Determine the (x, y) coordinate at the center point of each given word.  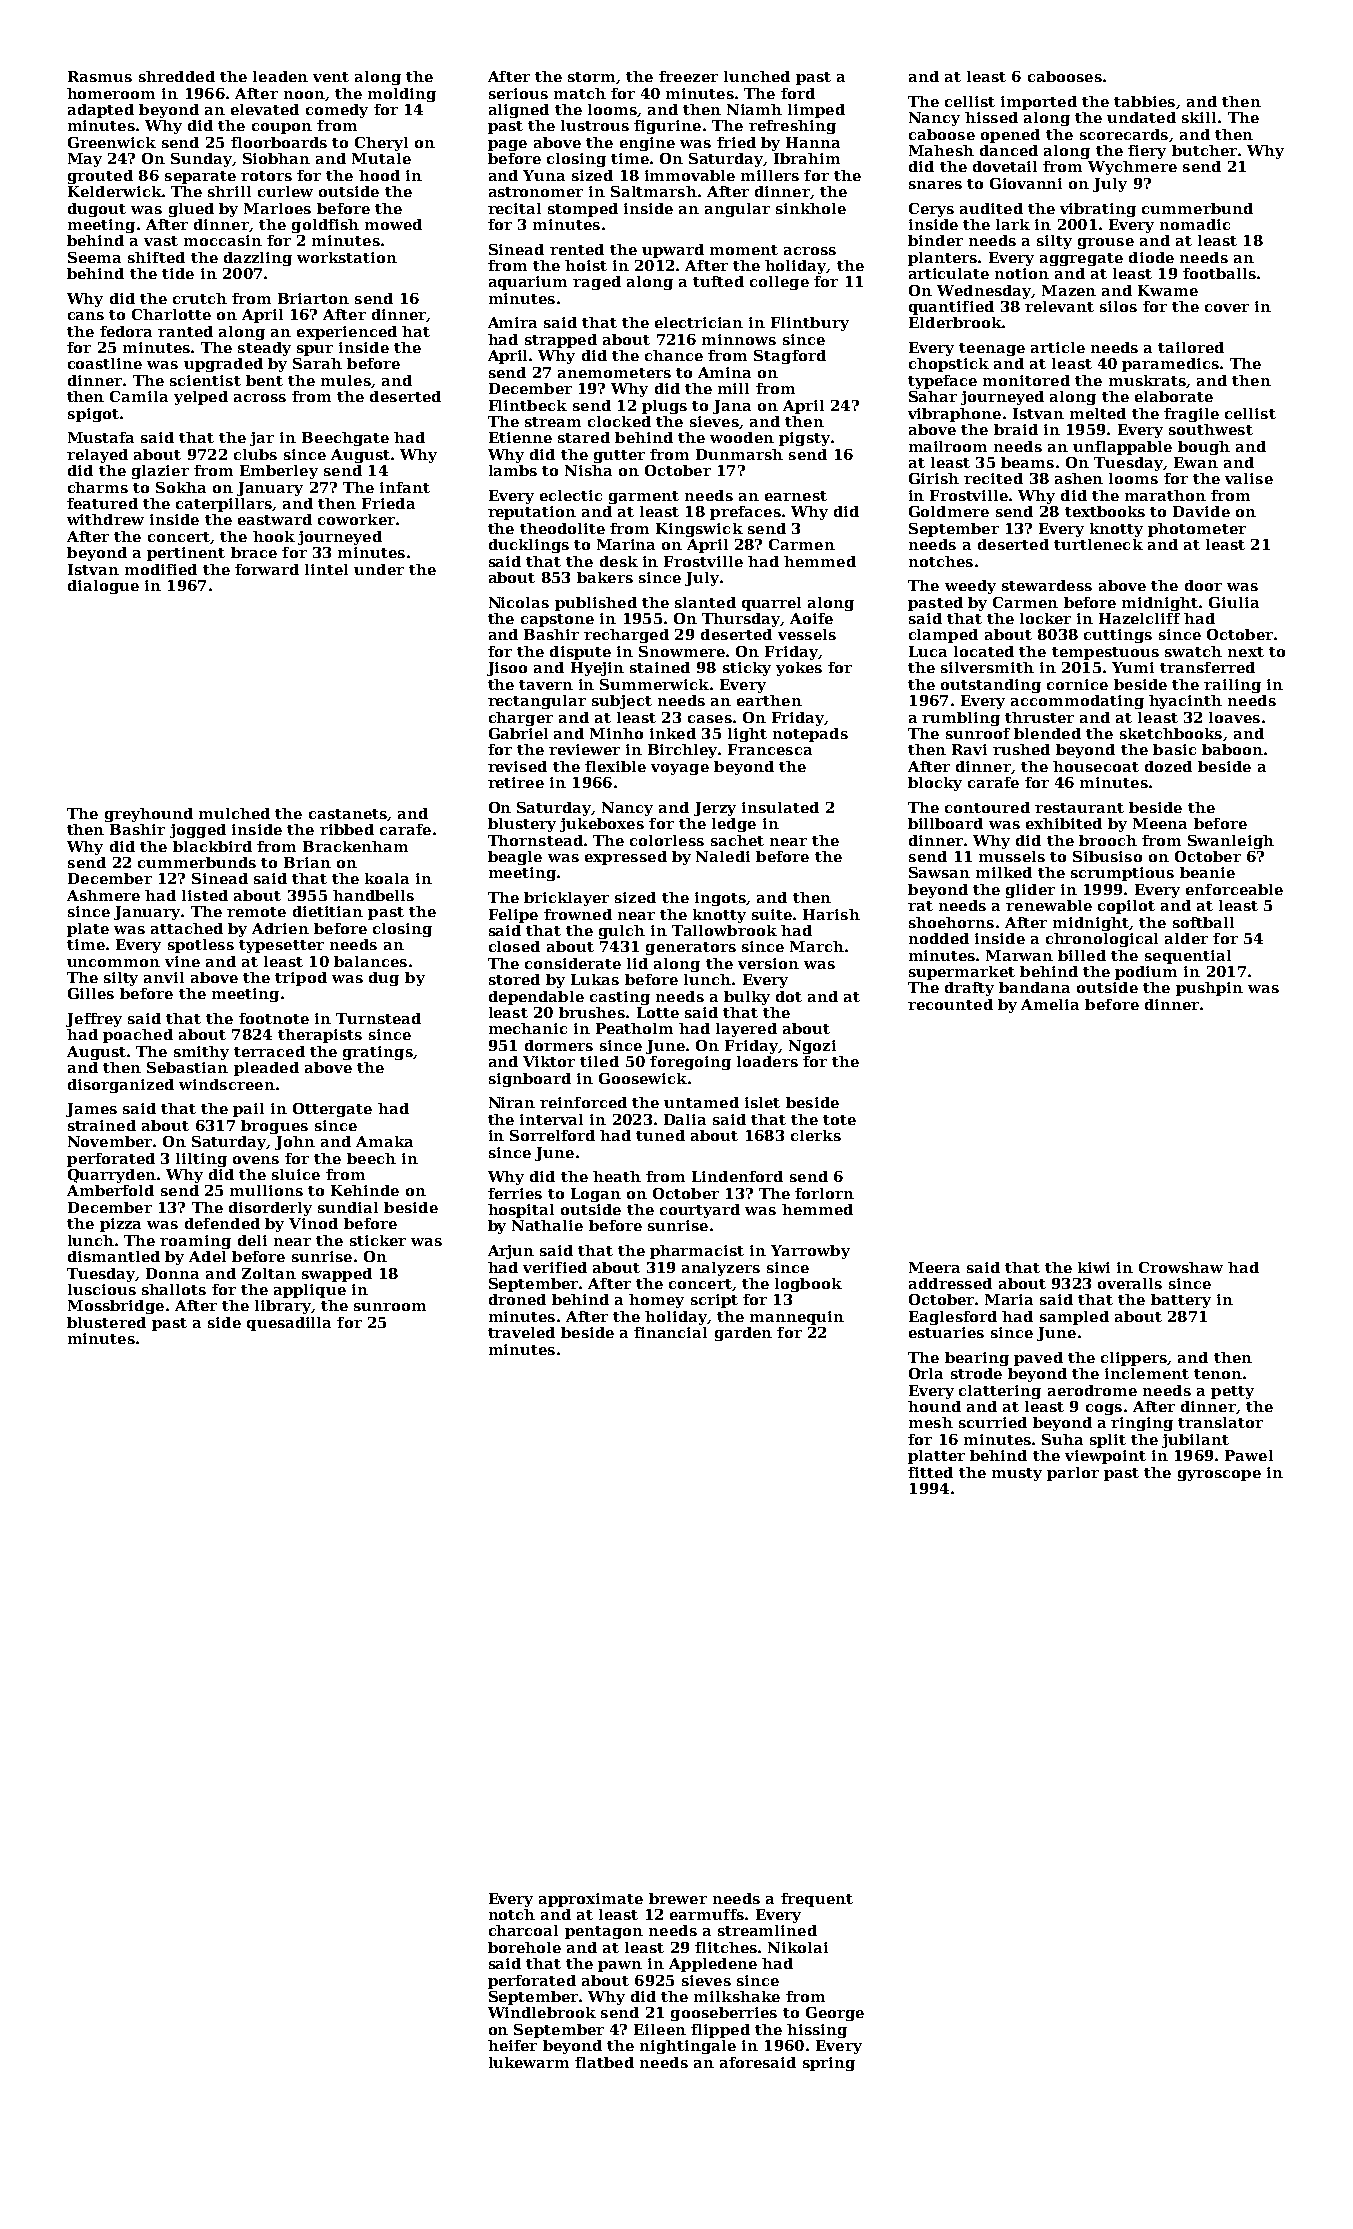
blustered (106, 1322)
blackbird (212, 846)
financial (670, 1332)
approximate (591, 1900)
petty (1232, 1392)
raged (597, 283)
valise (1249, 478)
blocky (935, 784)
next (1246, 652)
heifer (512, 2045)
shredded (177, 76)
